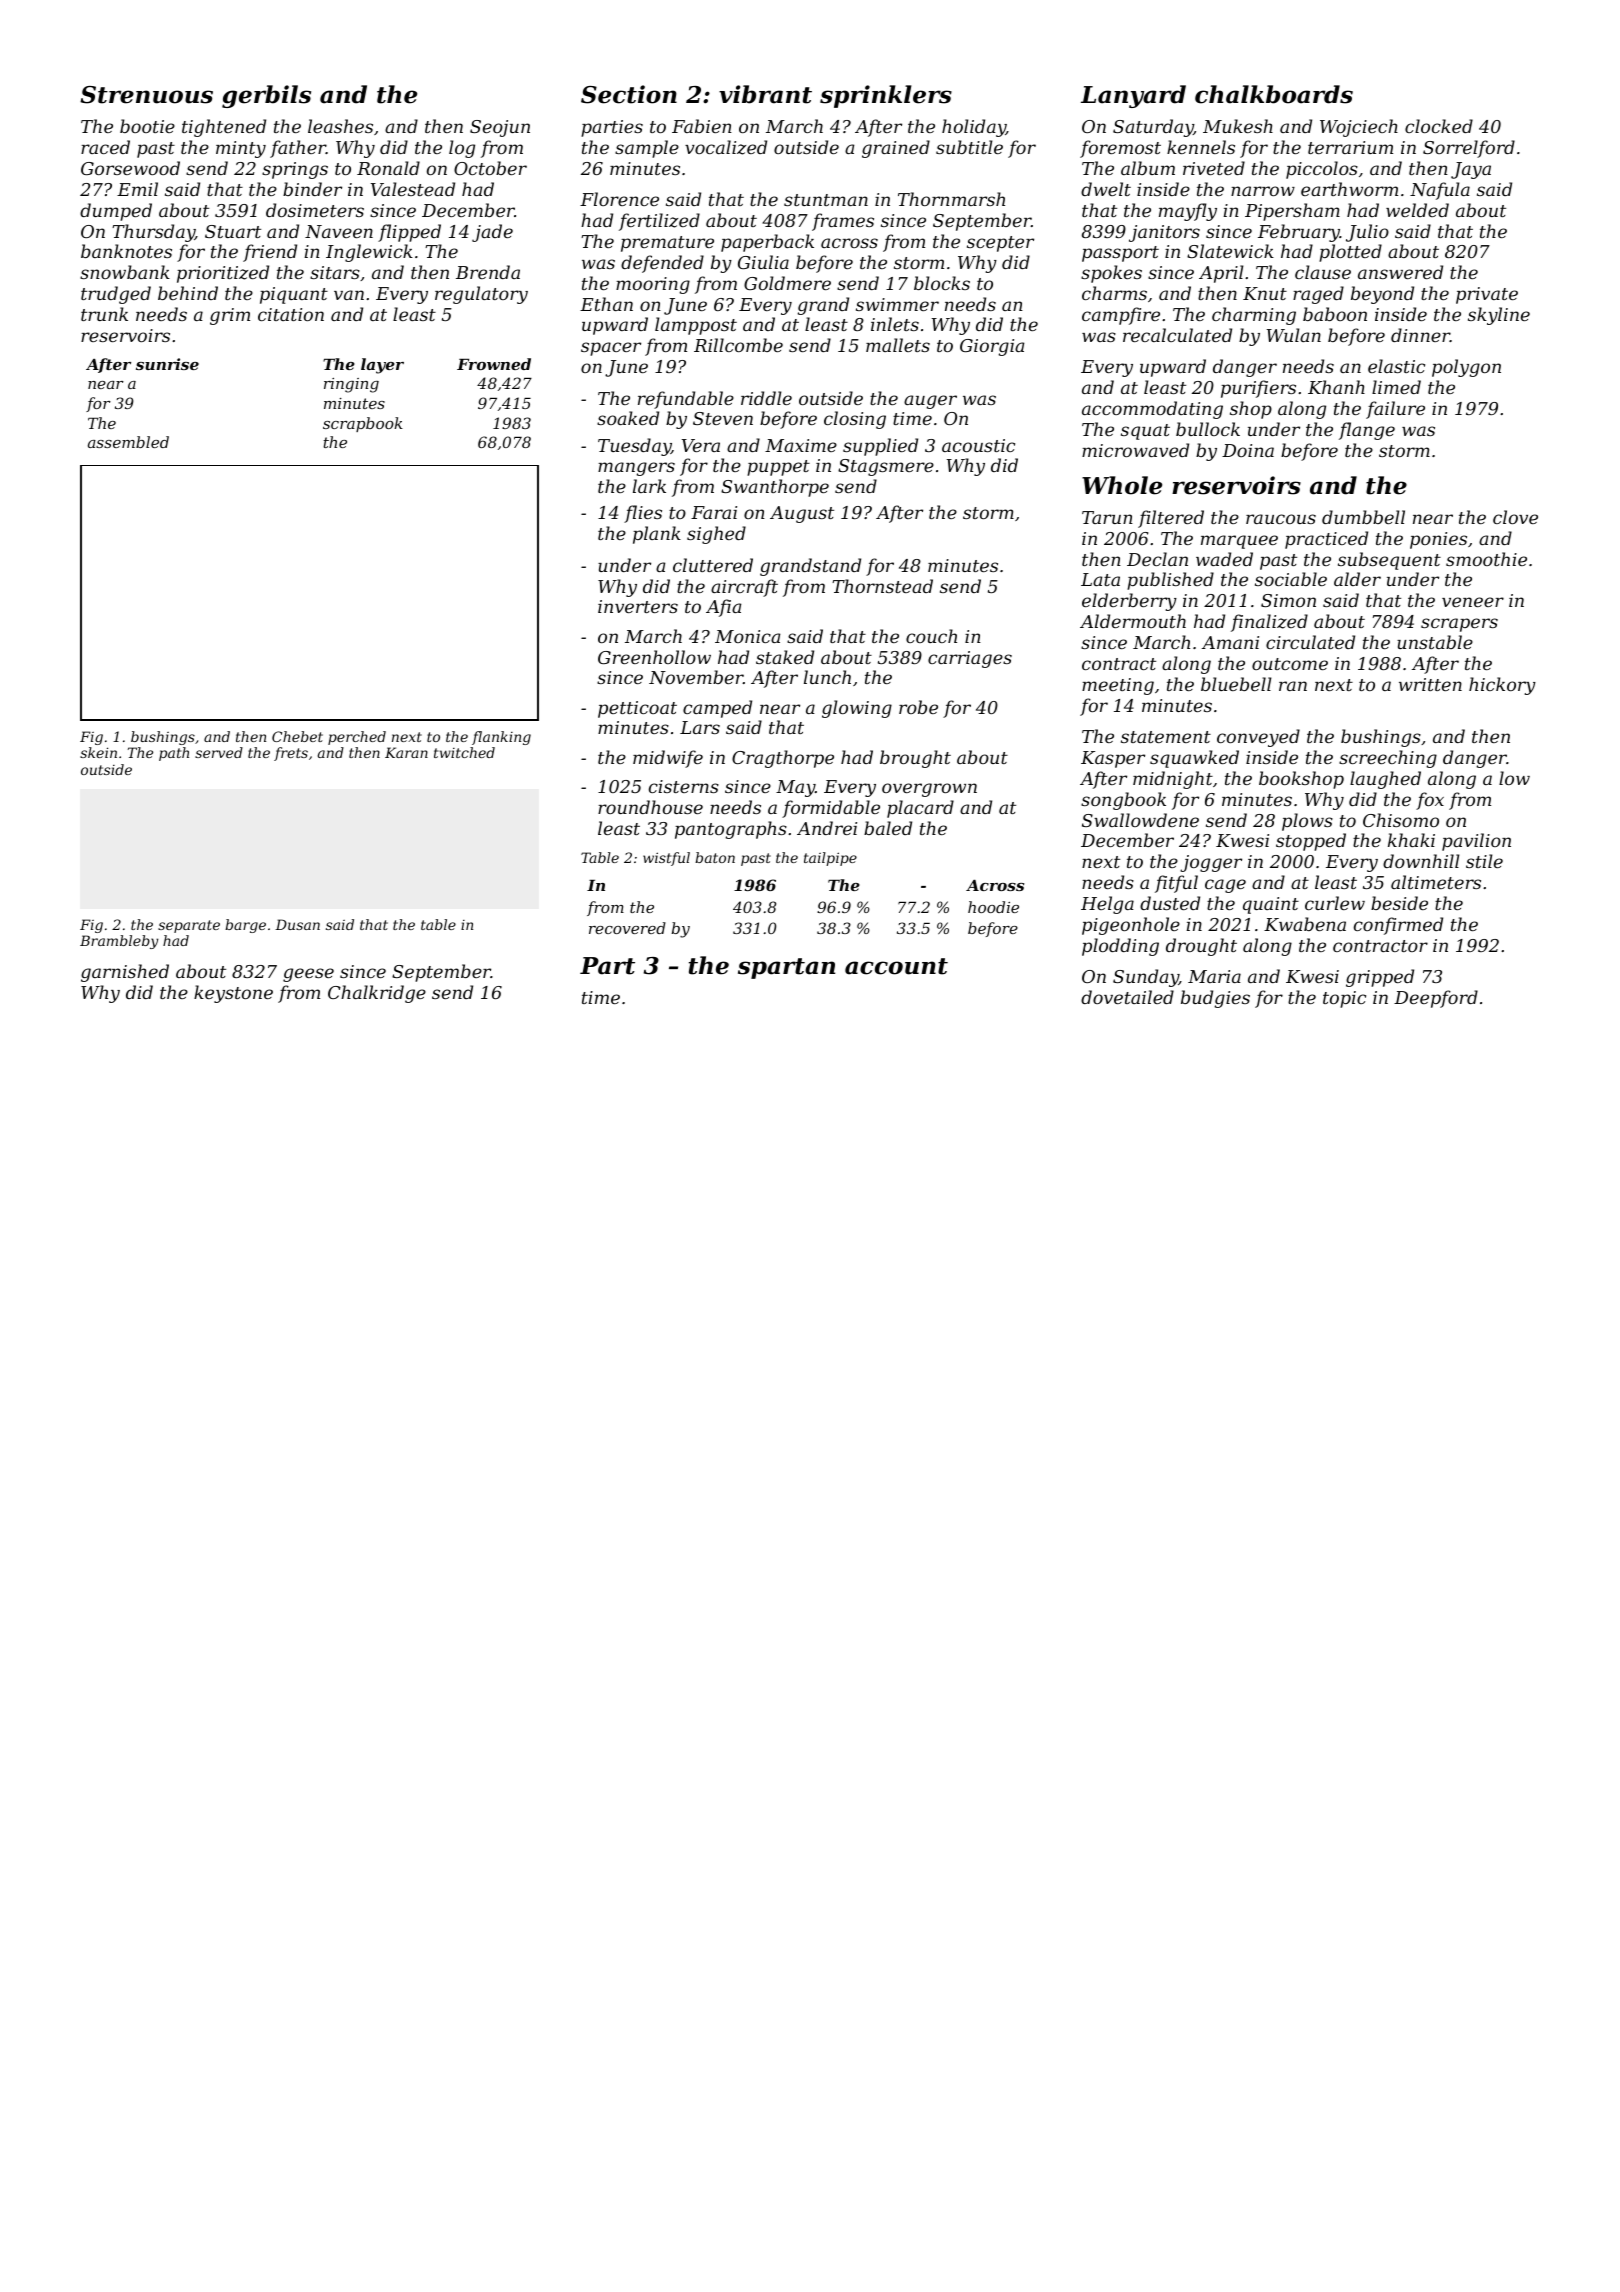  What do you see at coordinates (233, 994) in the screenshot?
I see `keystone` at bounding box center [233, 994].
